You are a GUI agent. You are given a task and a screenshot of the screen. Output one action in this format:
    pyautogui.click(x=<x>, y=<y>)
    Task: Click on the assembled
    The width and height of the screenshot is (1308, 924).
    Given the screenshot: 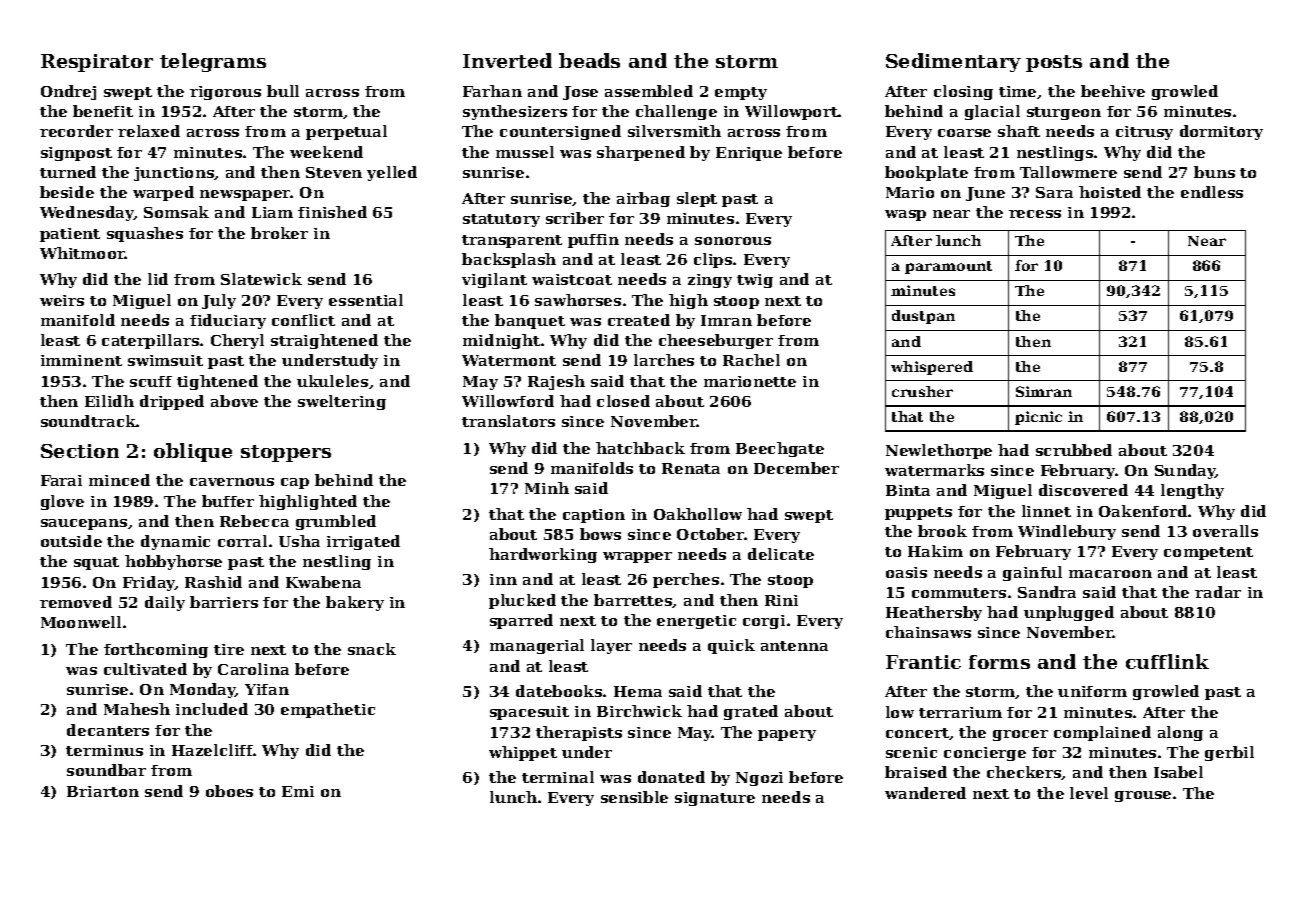 What is the action you would take?
    pyautogui.click(x=649, y=91)
